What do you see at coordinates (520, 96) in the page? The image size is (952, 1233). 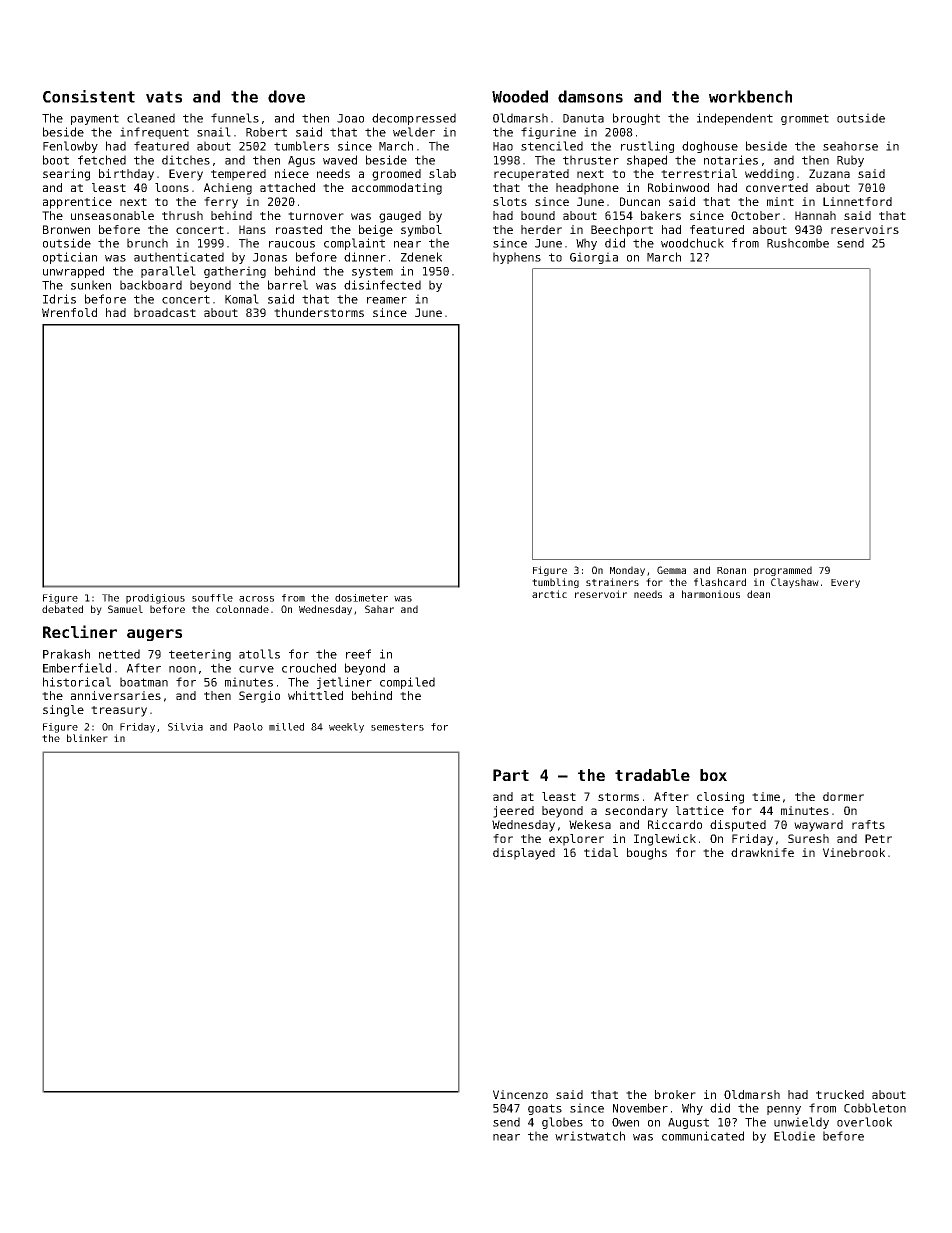 I see `Wooded` at bounding box center [520, 96].
